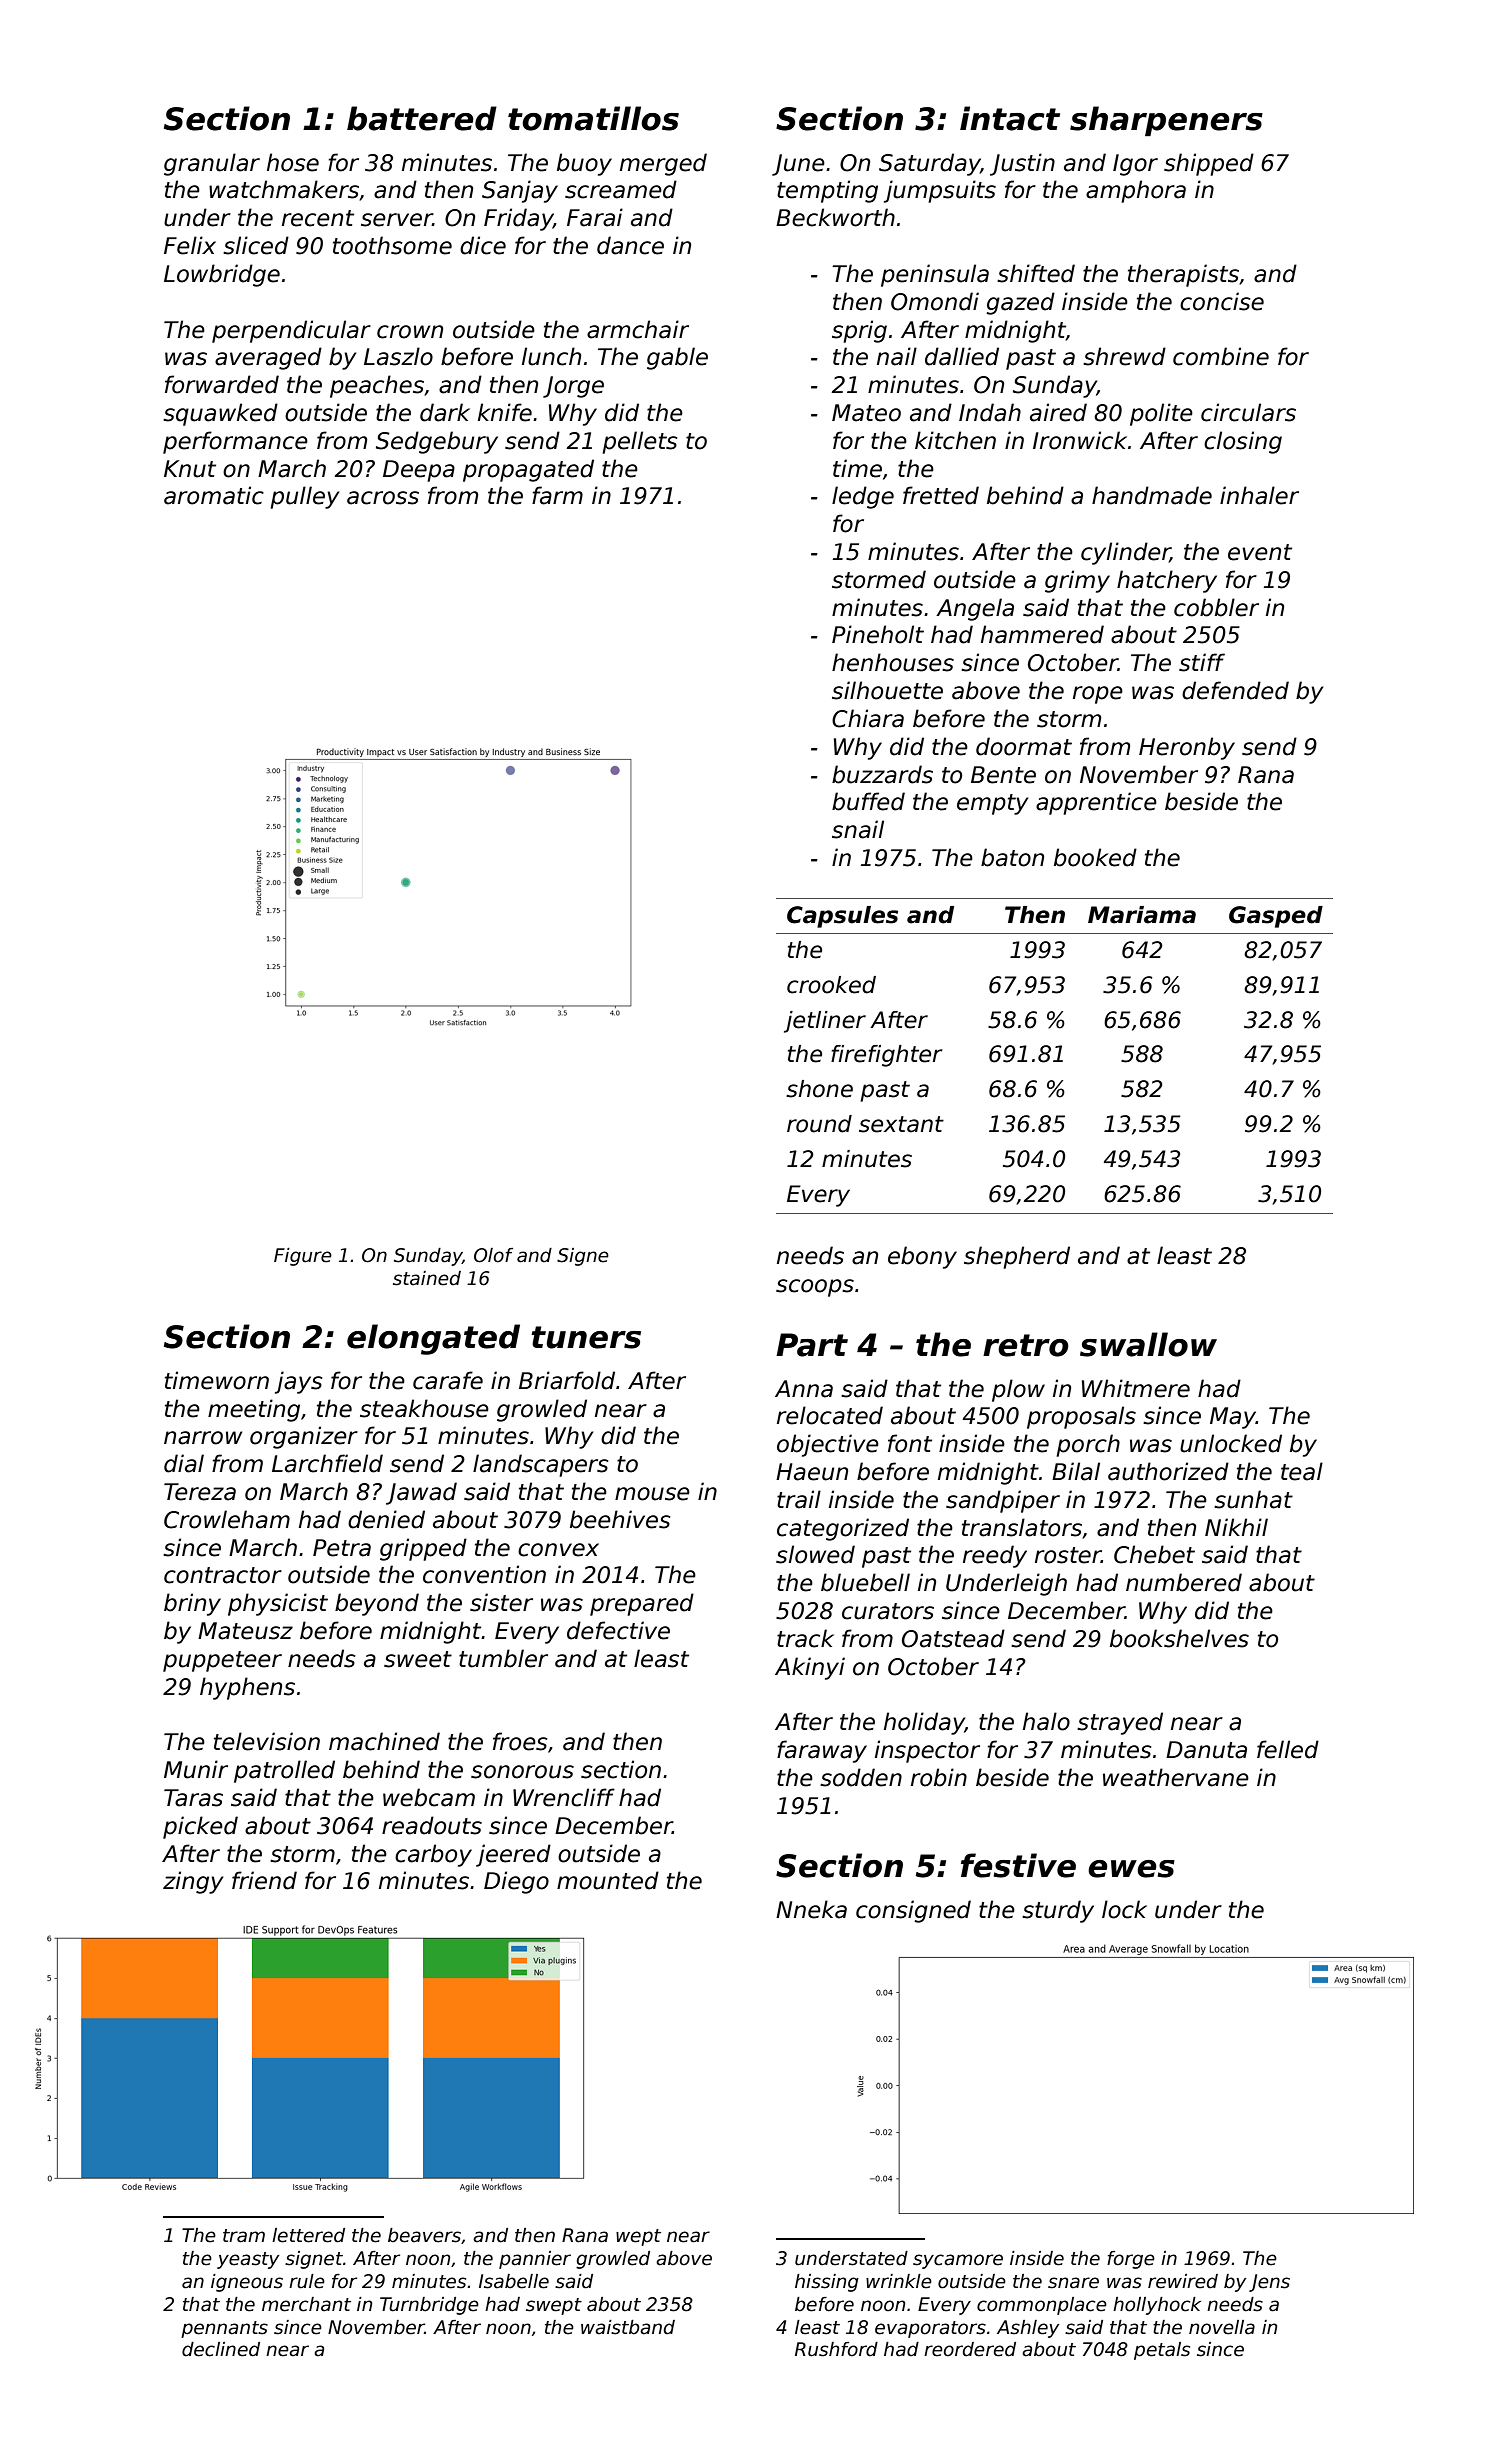 The width and height of the image is (1496, 2464). What do you see at coordinates (1148, 1344) in the image?
I see `swallow` at bounding box center [1148, 1344].
